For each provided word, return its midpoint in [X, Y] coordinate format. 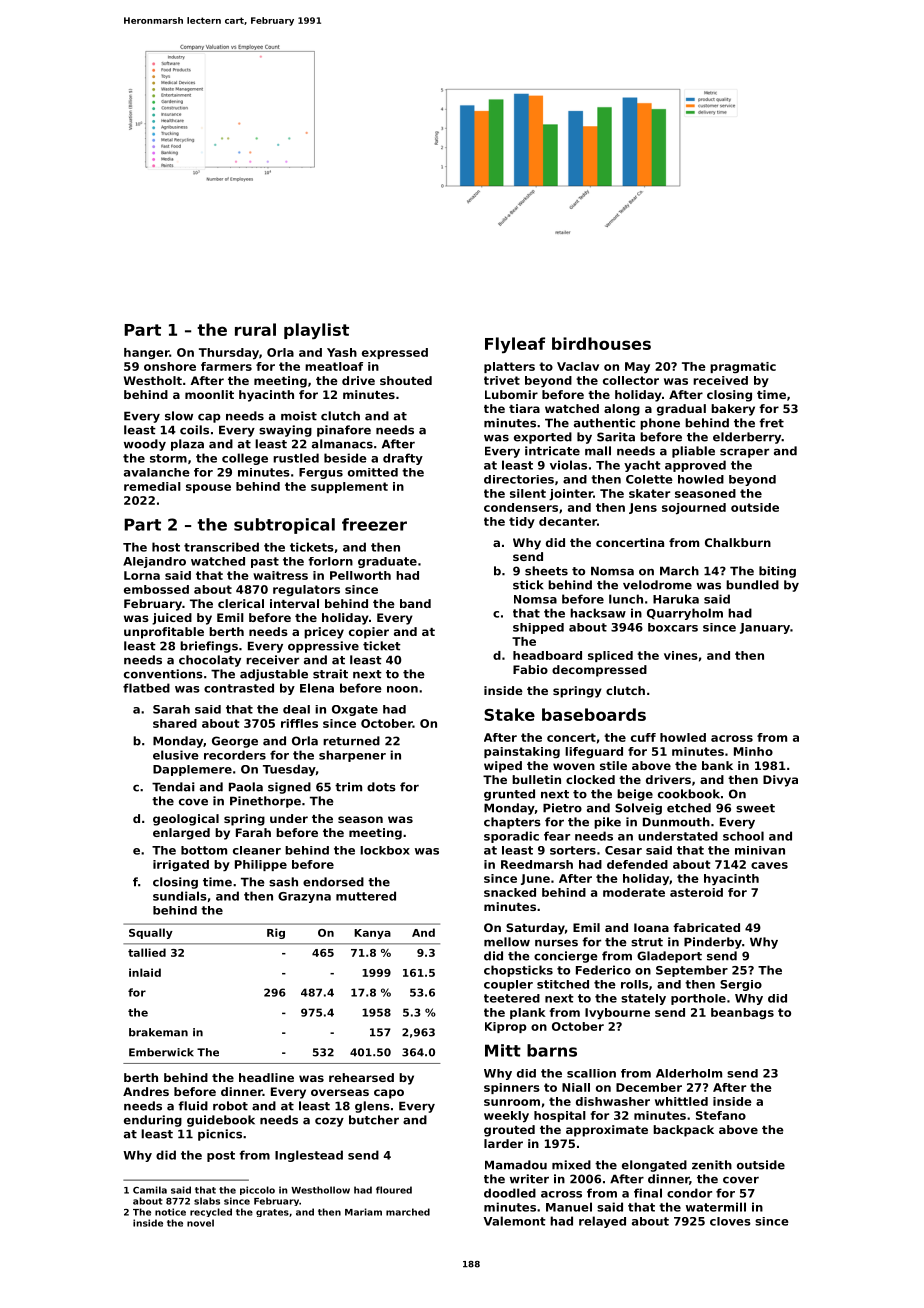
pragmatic [743, 367]
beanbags [742, 1013]
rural [255, 329]
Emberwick [161, 1052]
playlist [316, 331]
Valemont [514, 1221]
